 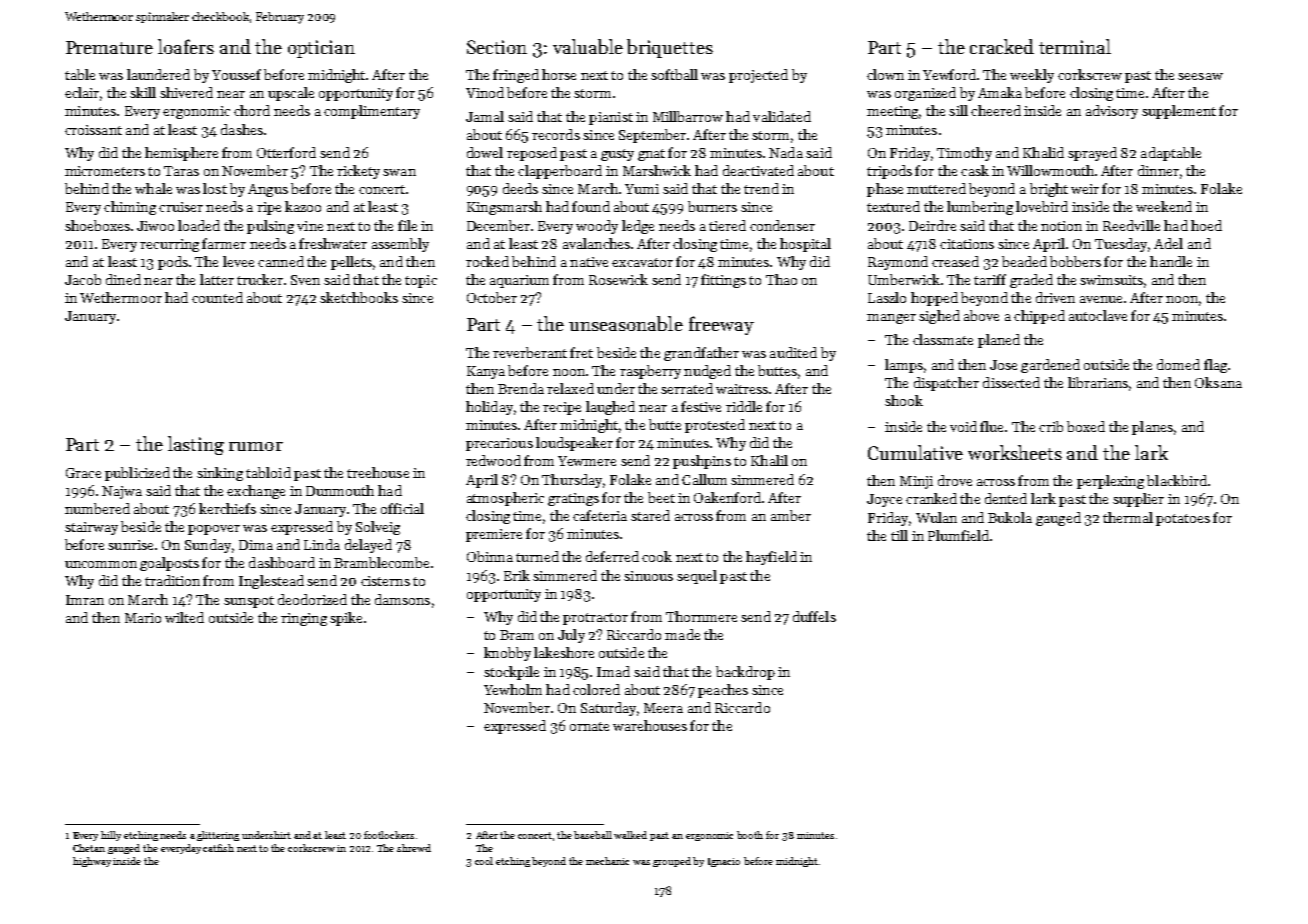 What do you see at coordinates (378, 528) in the page?
I see `Solveig` at bounding box center [378, 528].
